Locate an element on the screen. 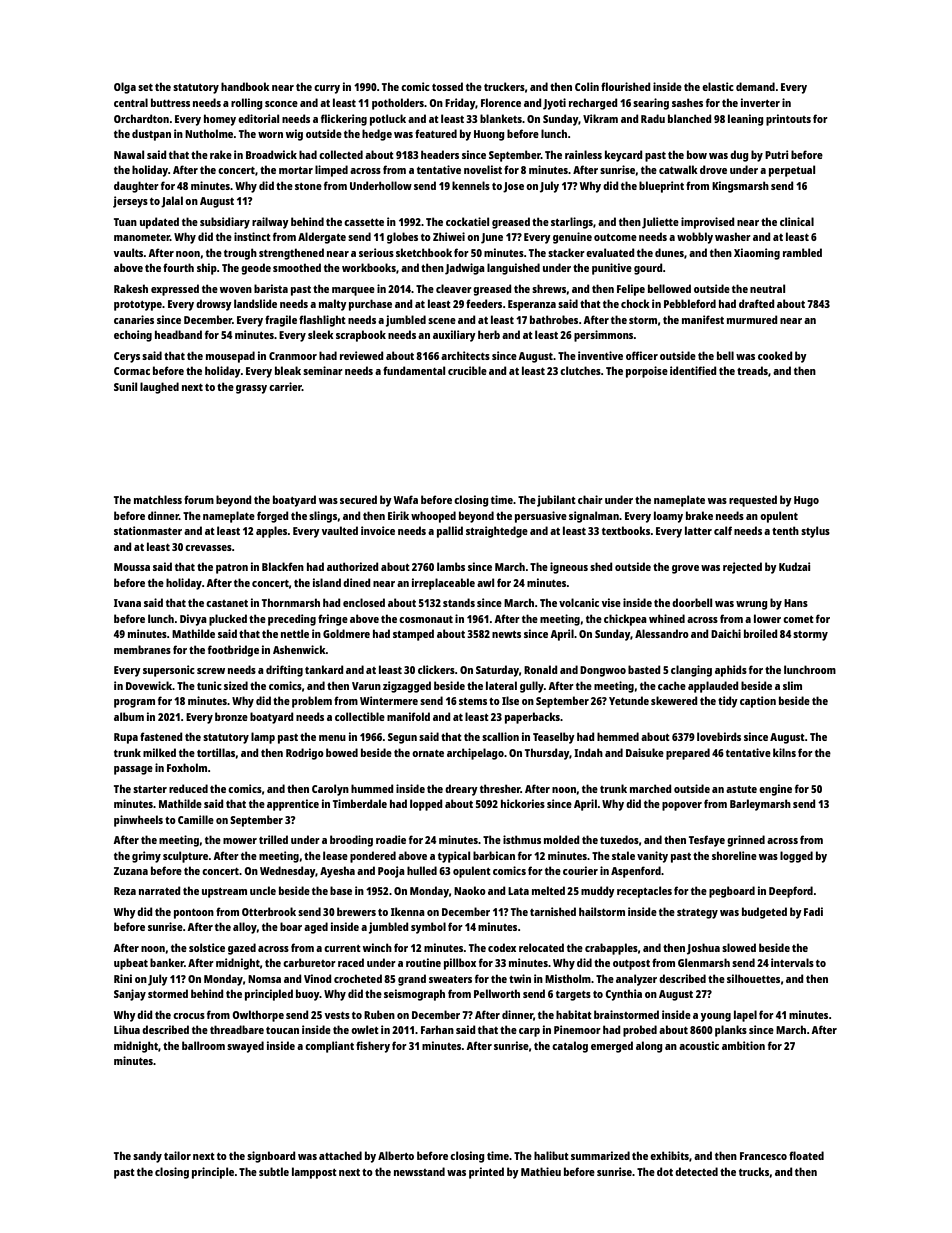 The height and width of the screenshot is (1233, 952). floated is located at coordinates (806, 1155).
